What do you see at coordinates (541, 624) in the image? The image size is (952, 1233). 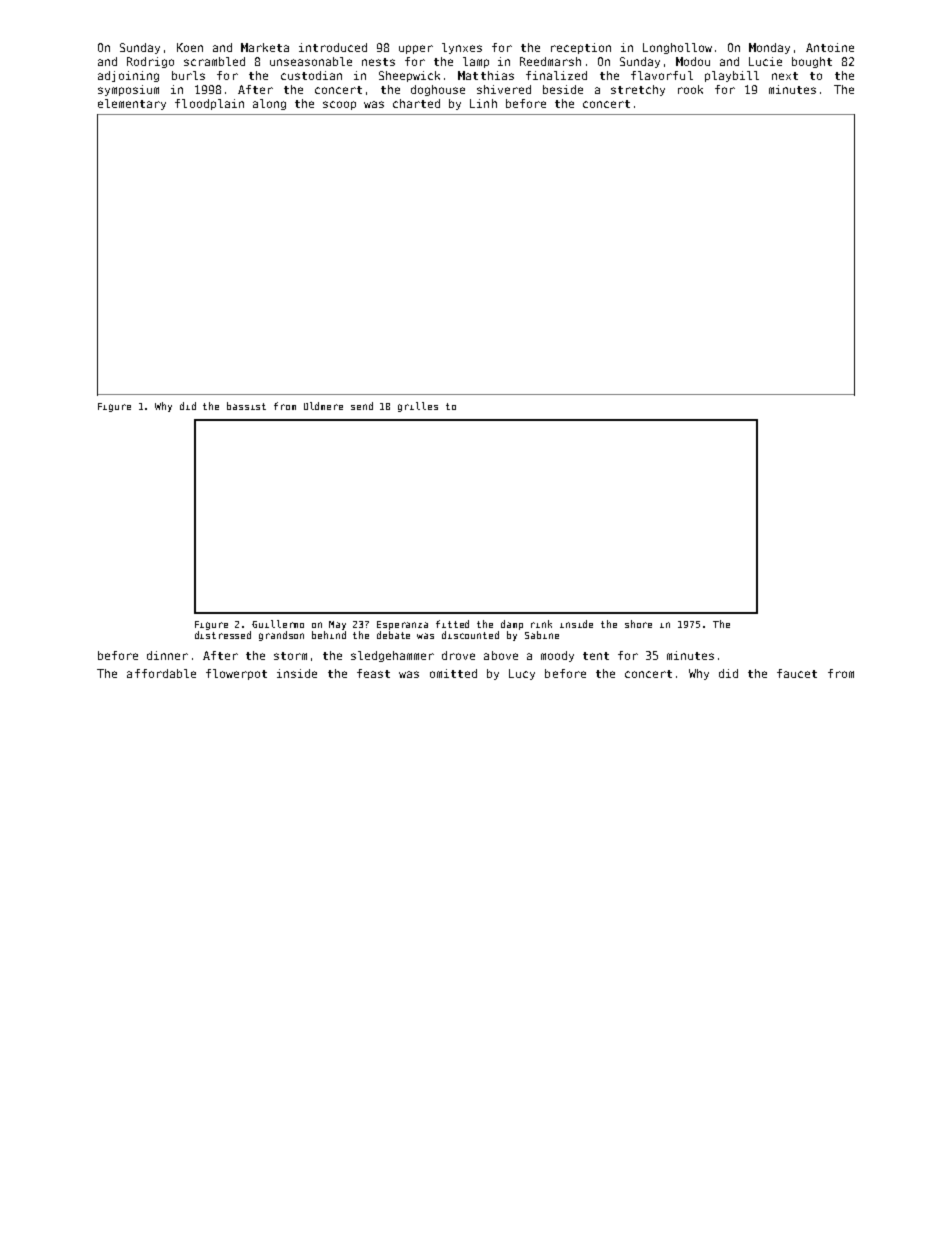 I see `rink` at bounding box center [541, 624].
